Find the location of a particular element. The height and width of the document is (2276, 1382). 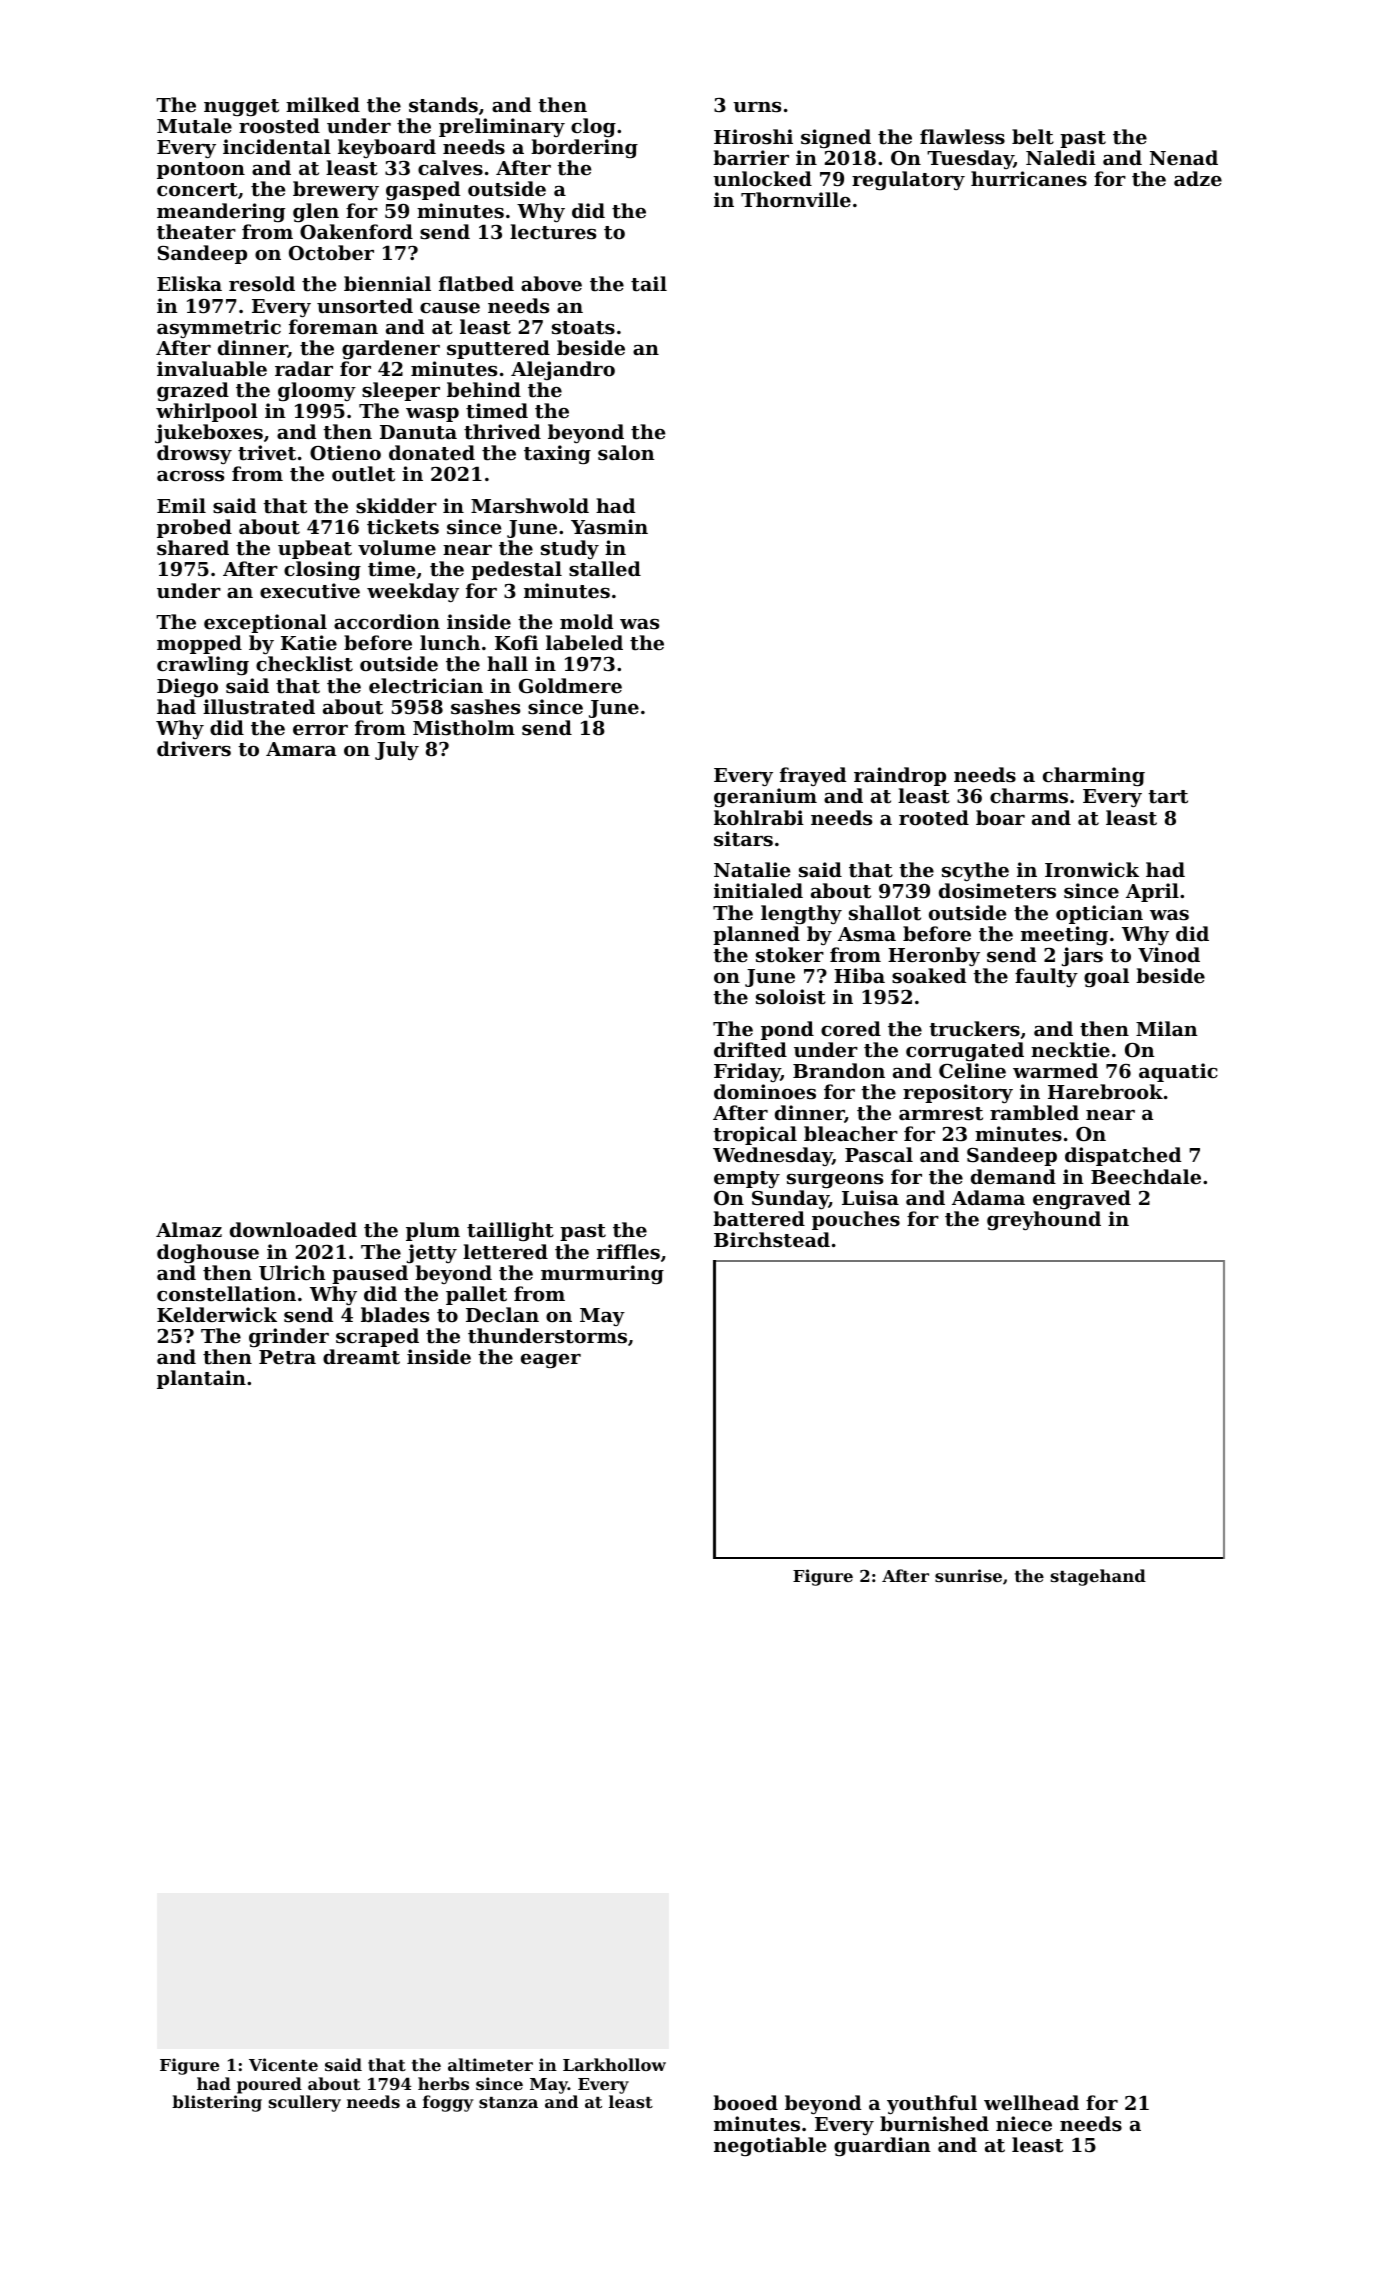

urns is located at coordinates (757, 107).
